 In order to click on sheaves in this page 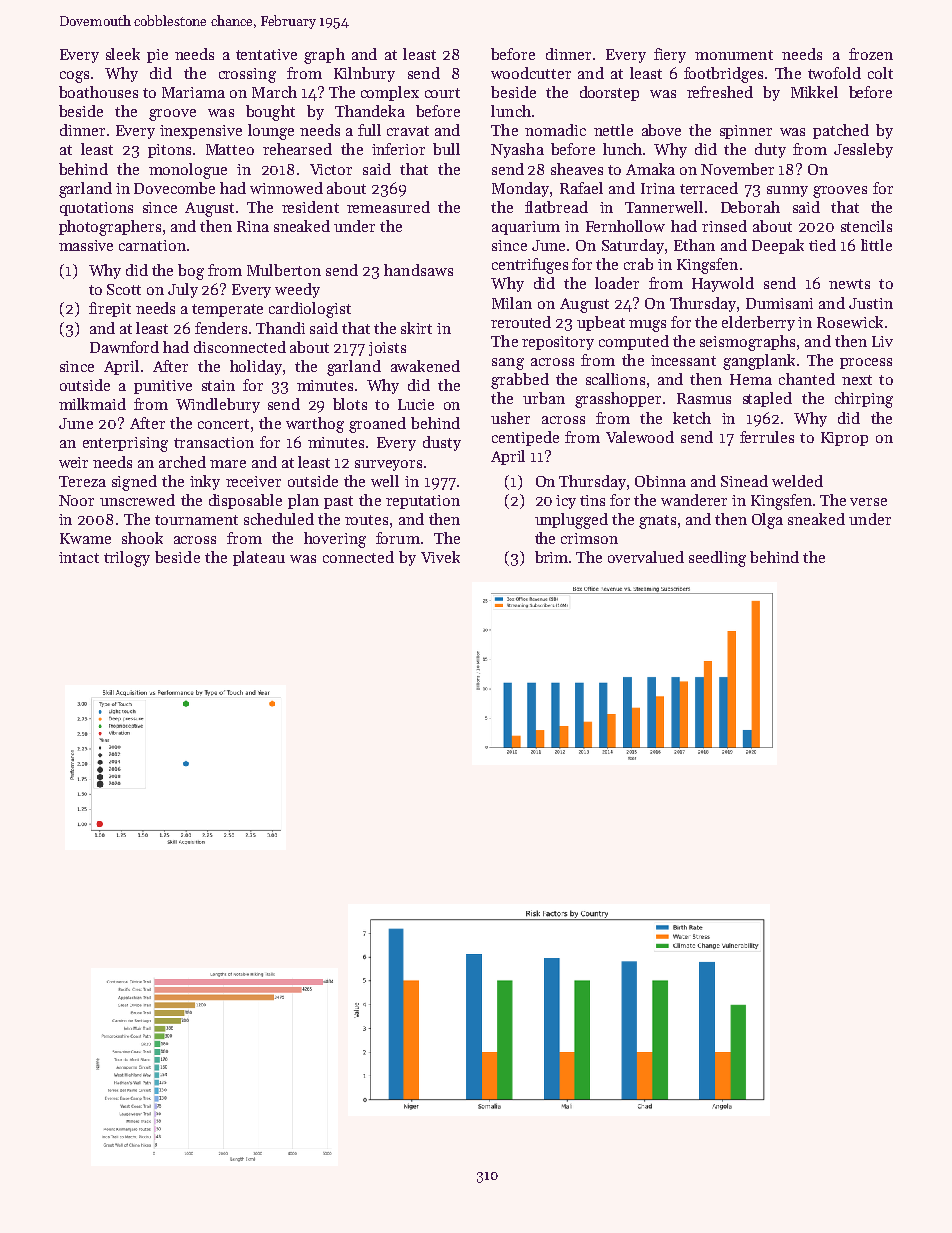, I will do `click(577, 169)`.
